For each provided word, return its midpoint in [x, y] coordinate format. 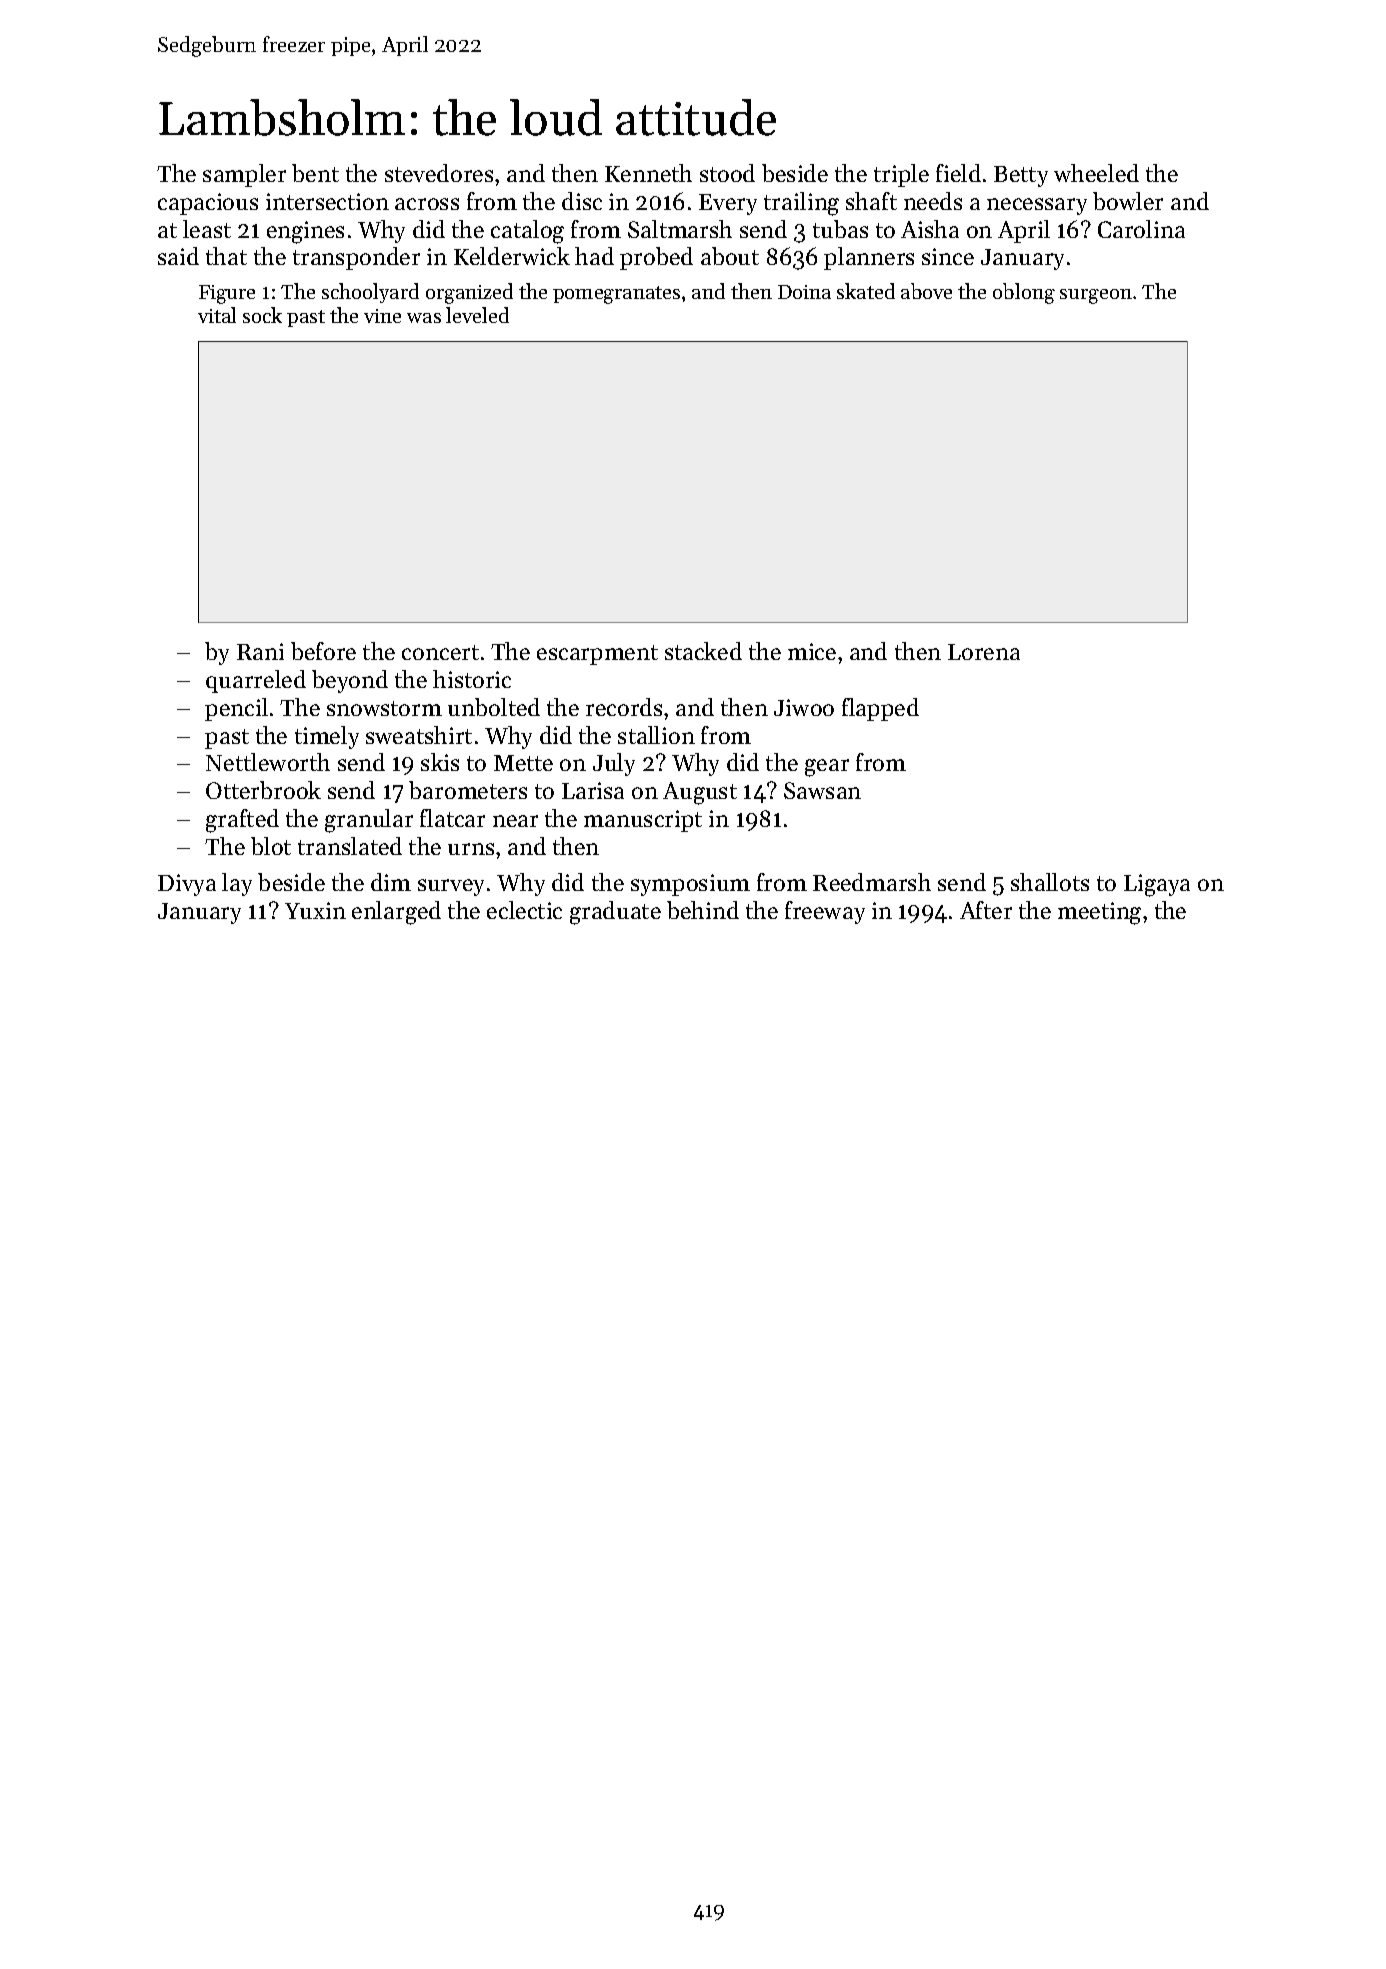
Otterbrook [263, 790]
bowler [1128, 201]
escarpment [597, 655]
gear [827, 768]
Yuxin [315, 910]
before [323, 651]
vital [217, 315]
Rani [260, 651]
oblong [1024, 293]
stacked [703, 651]
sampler [244, 175]
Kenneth [648, 173]
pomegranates [616, 295]
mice [812, 651]
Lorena [984, 652]
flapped [880, 709]
